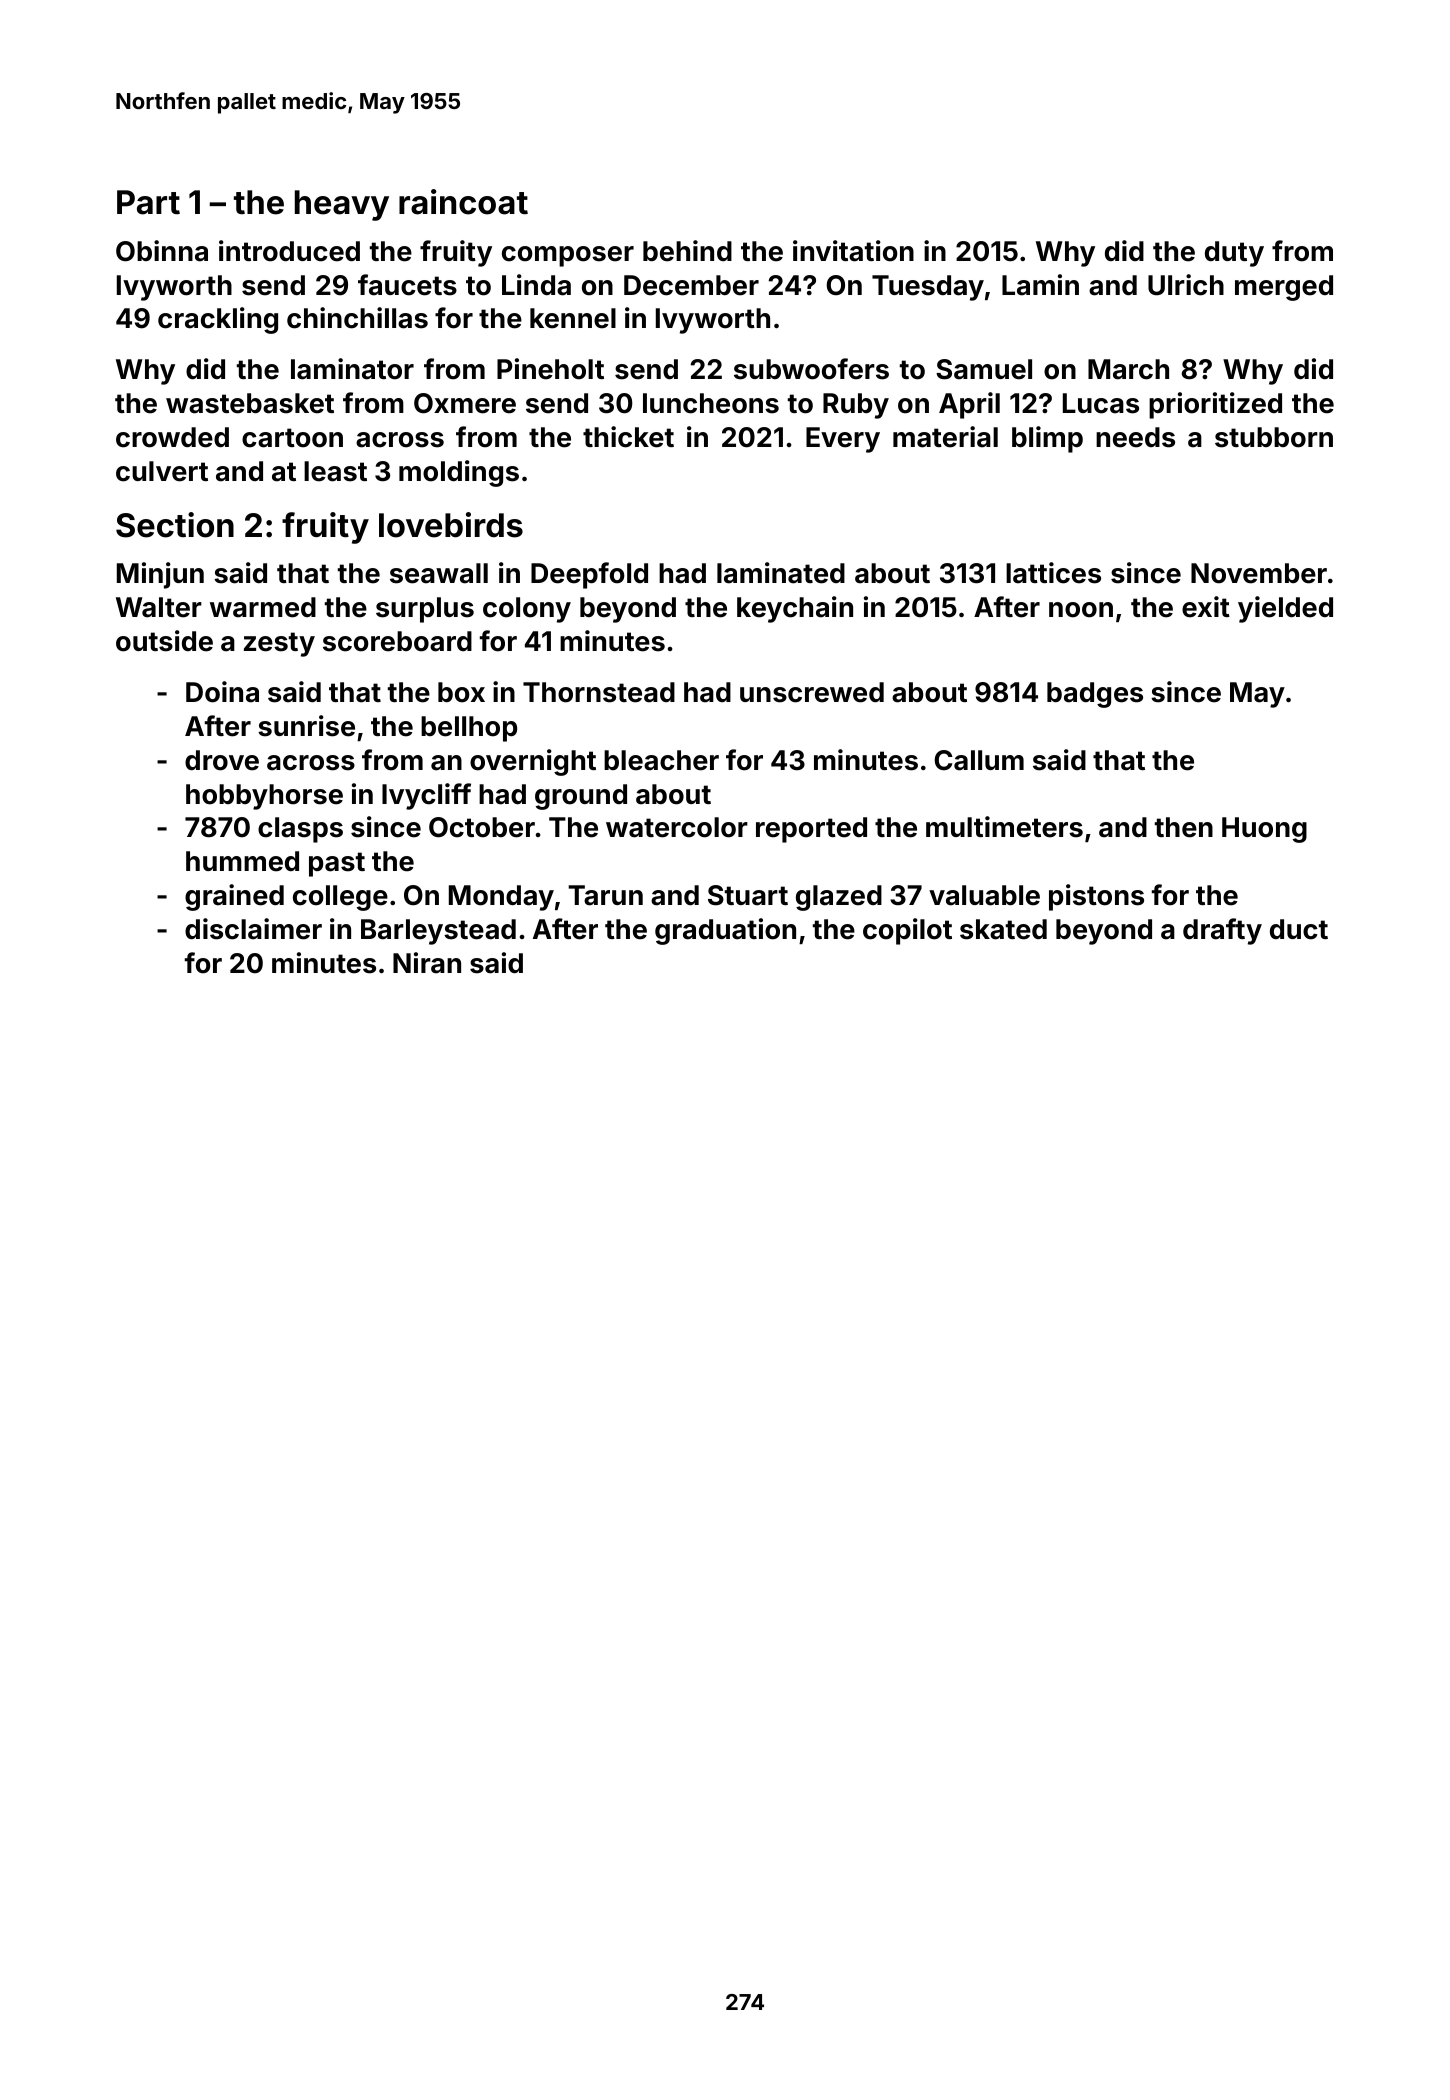  Describe the element at coordinates (1222, 931) in the page. I see `drafty` at that location.
